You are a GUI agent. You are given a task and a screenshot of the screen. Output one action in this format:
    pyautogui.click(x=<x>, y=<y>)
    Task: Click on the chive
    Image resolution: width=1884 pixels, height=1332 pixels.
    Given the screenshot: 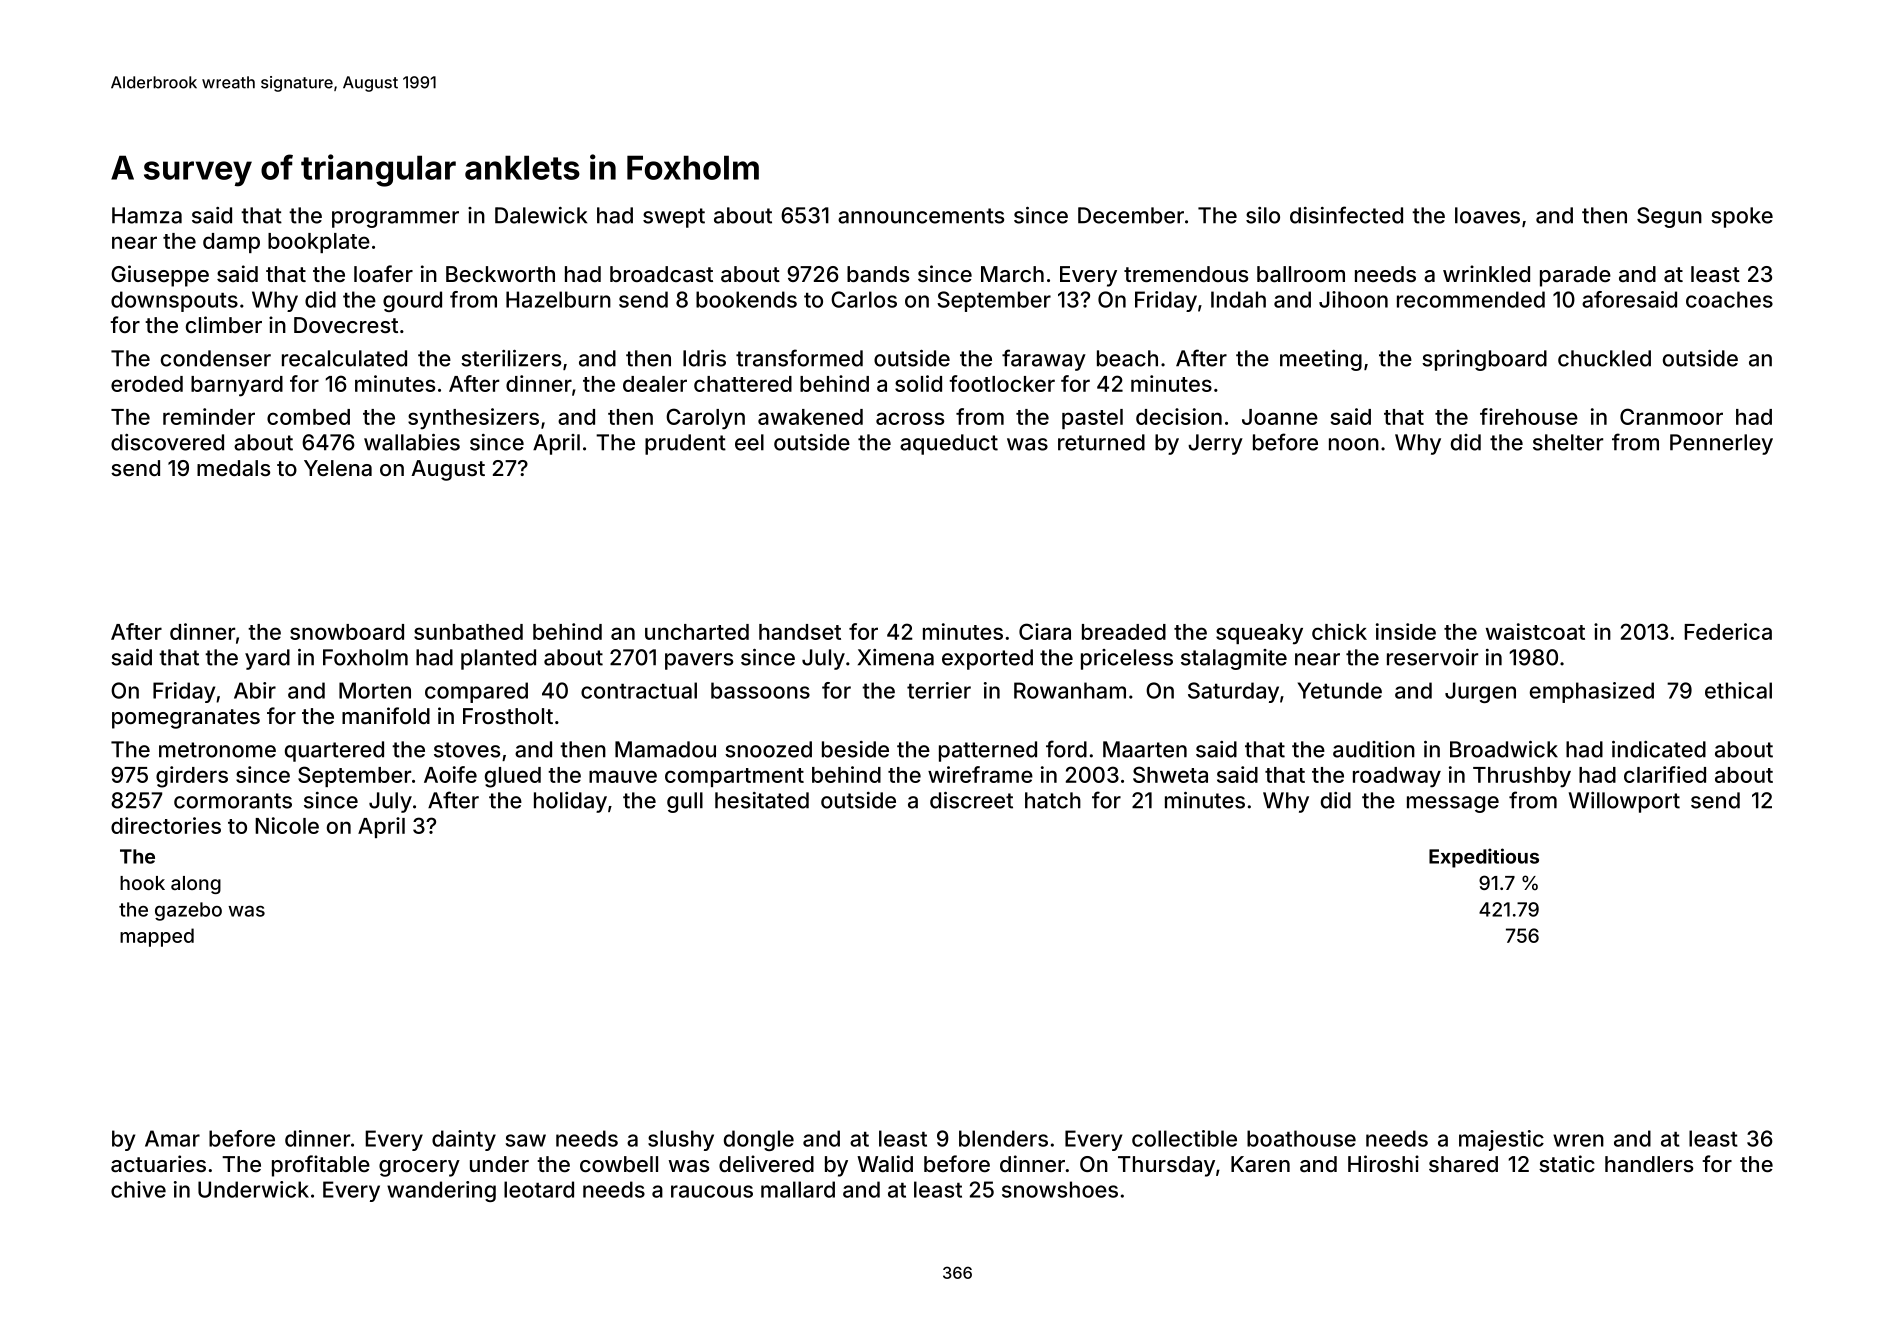 What is the action you would take?
    pyautogui.click(x=138, y=1189)
